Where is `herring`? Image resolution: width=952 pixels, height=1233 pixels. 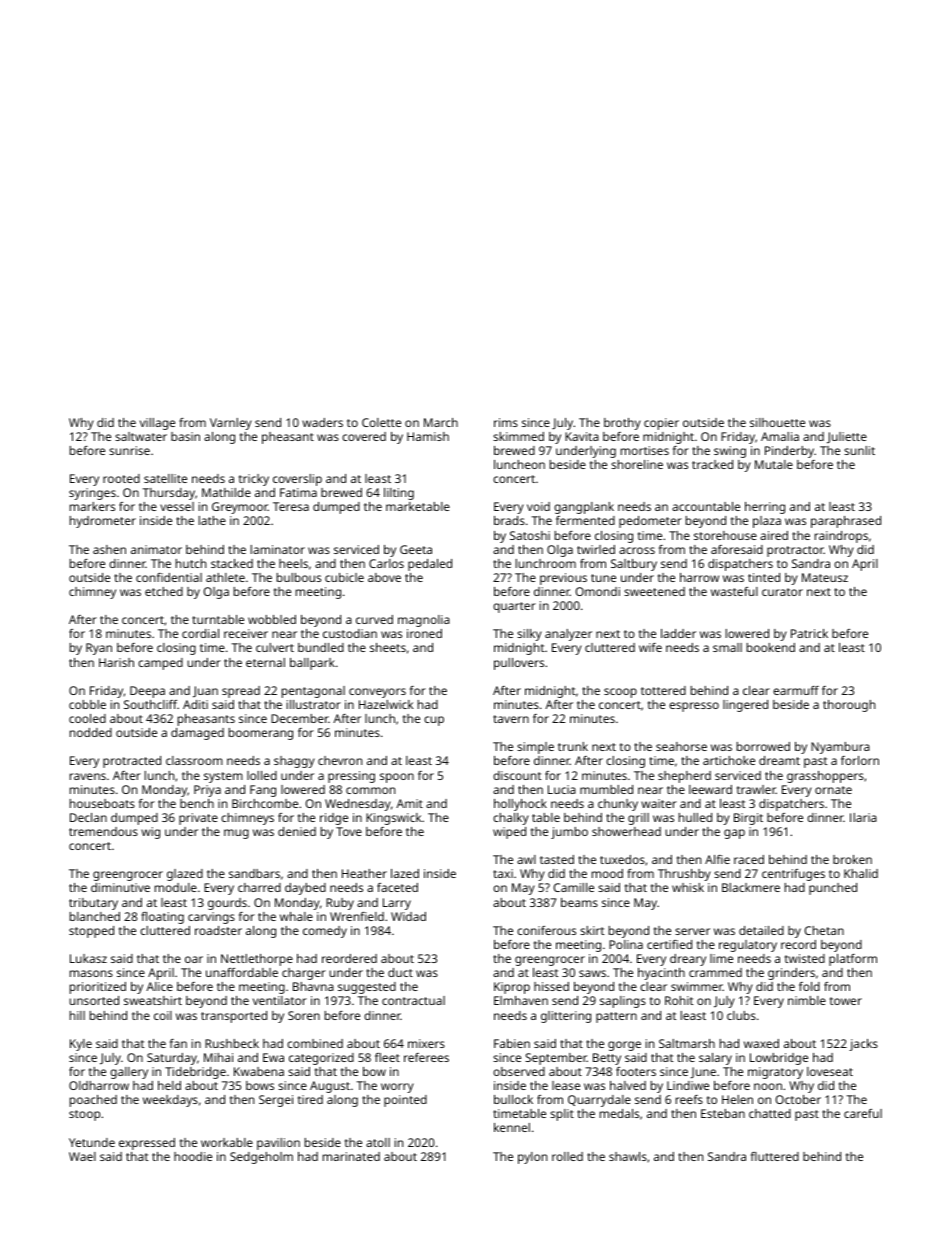 herring is located at coordinates (765, 508).
